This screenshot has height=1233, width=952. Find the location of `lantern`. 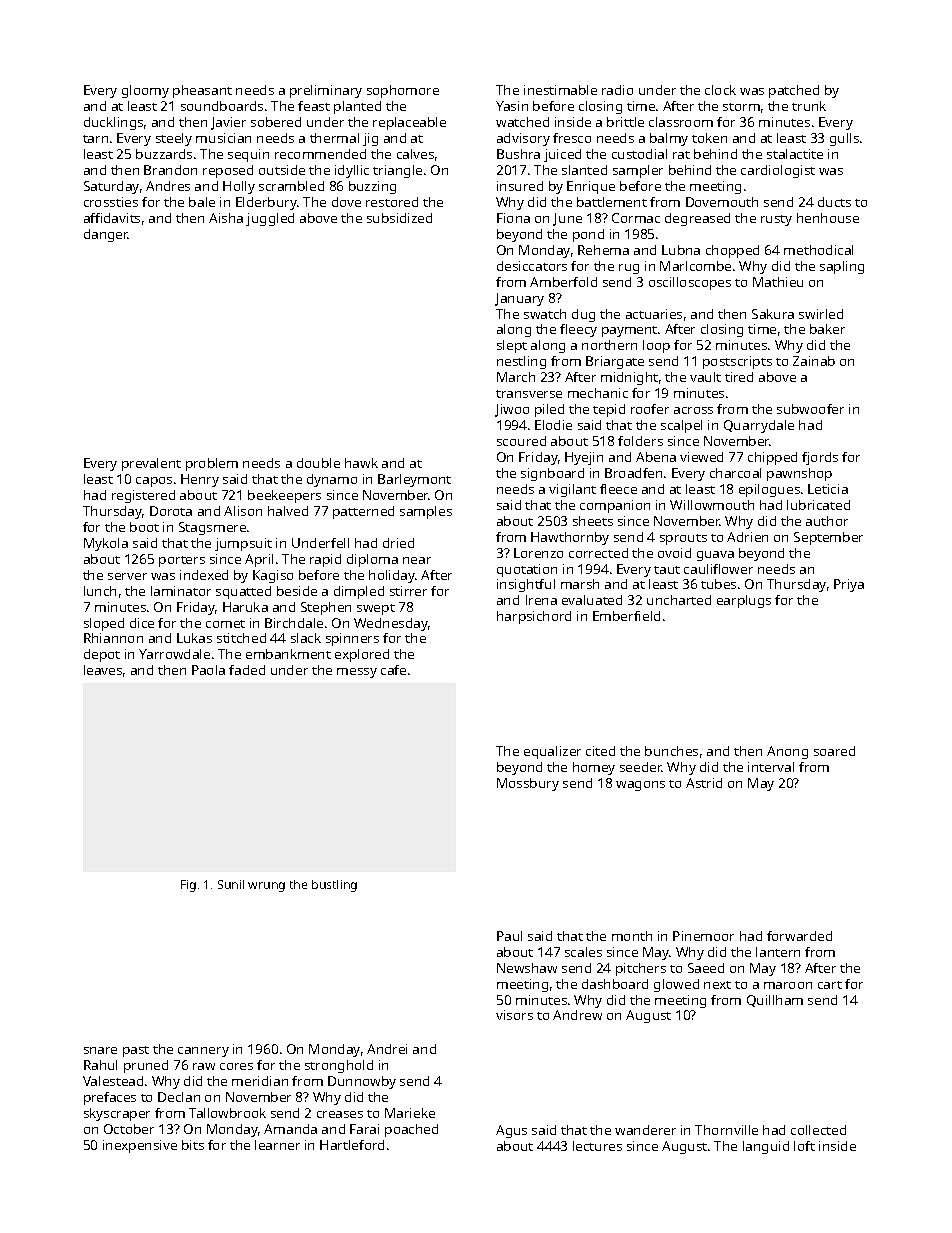

lantern is located at coordinates (778, 952).
